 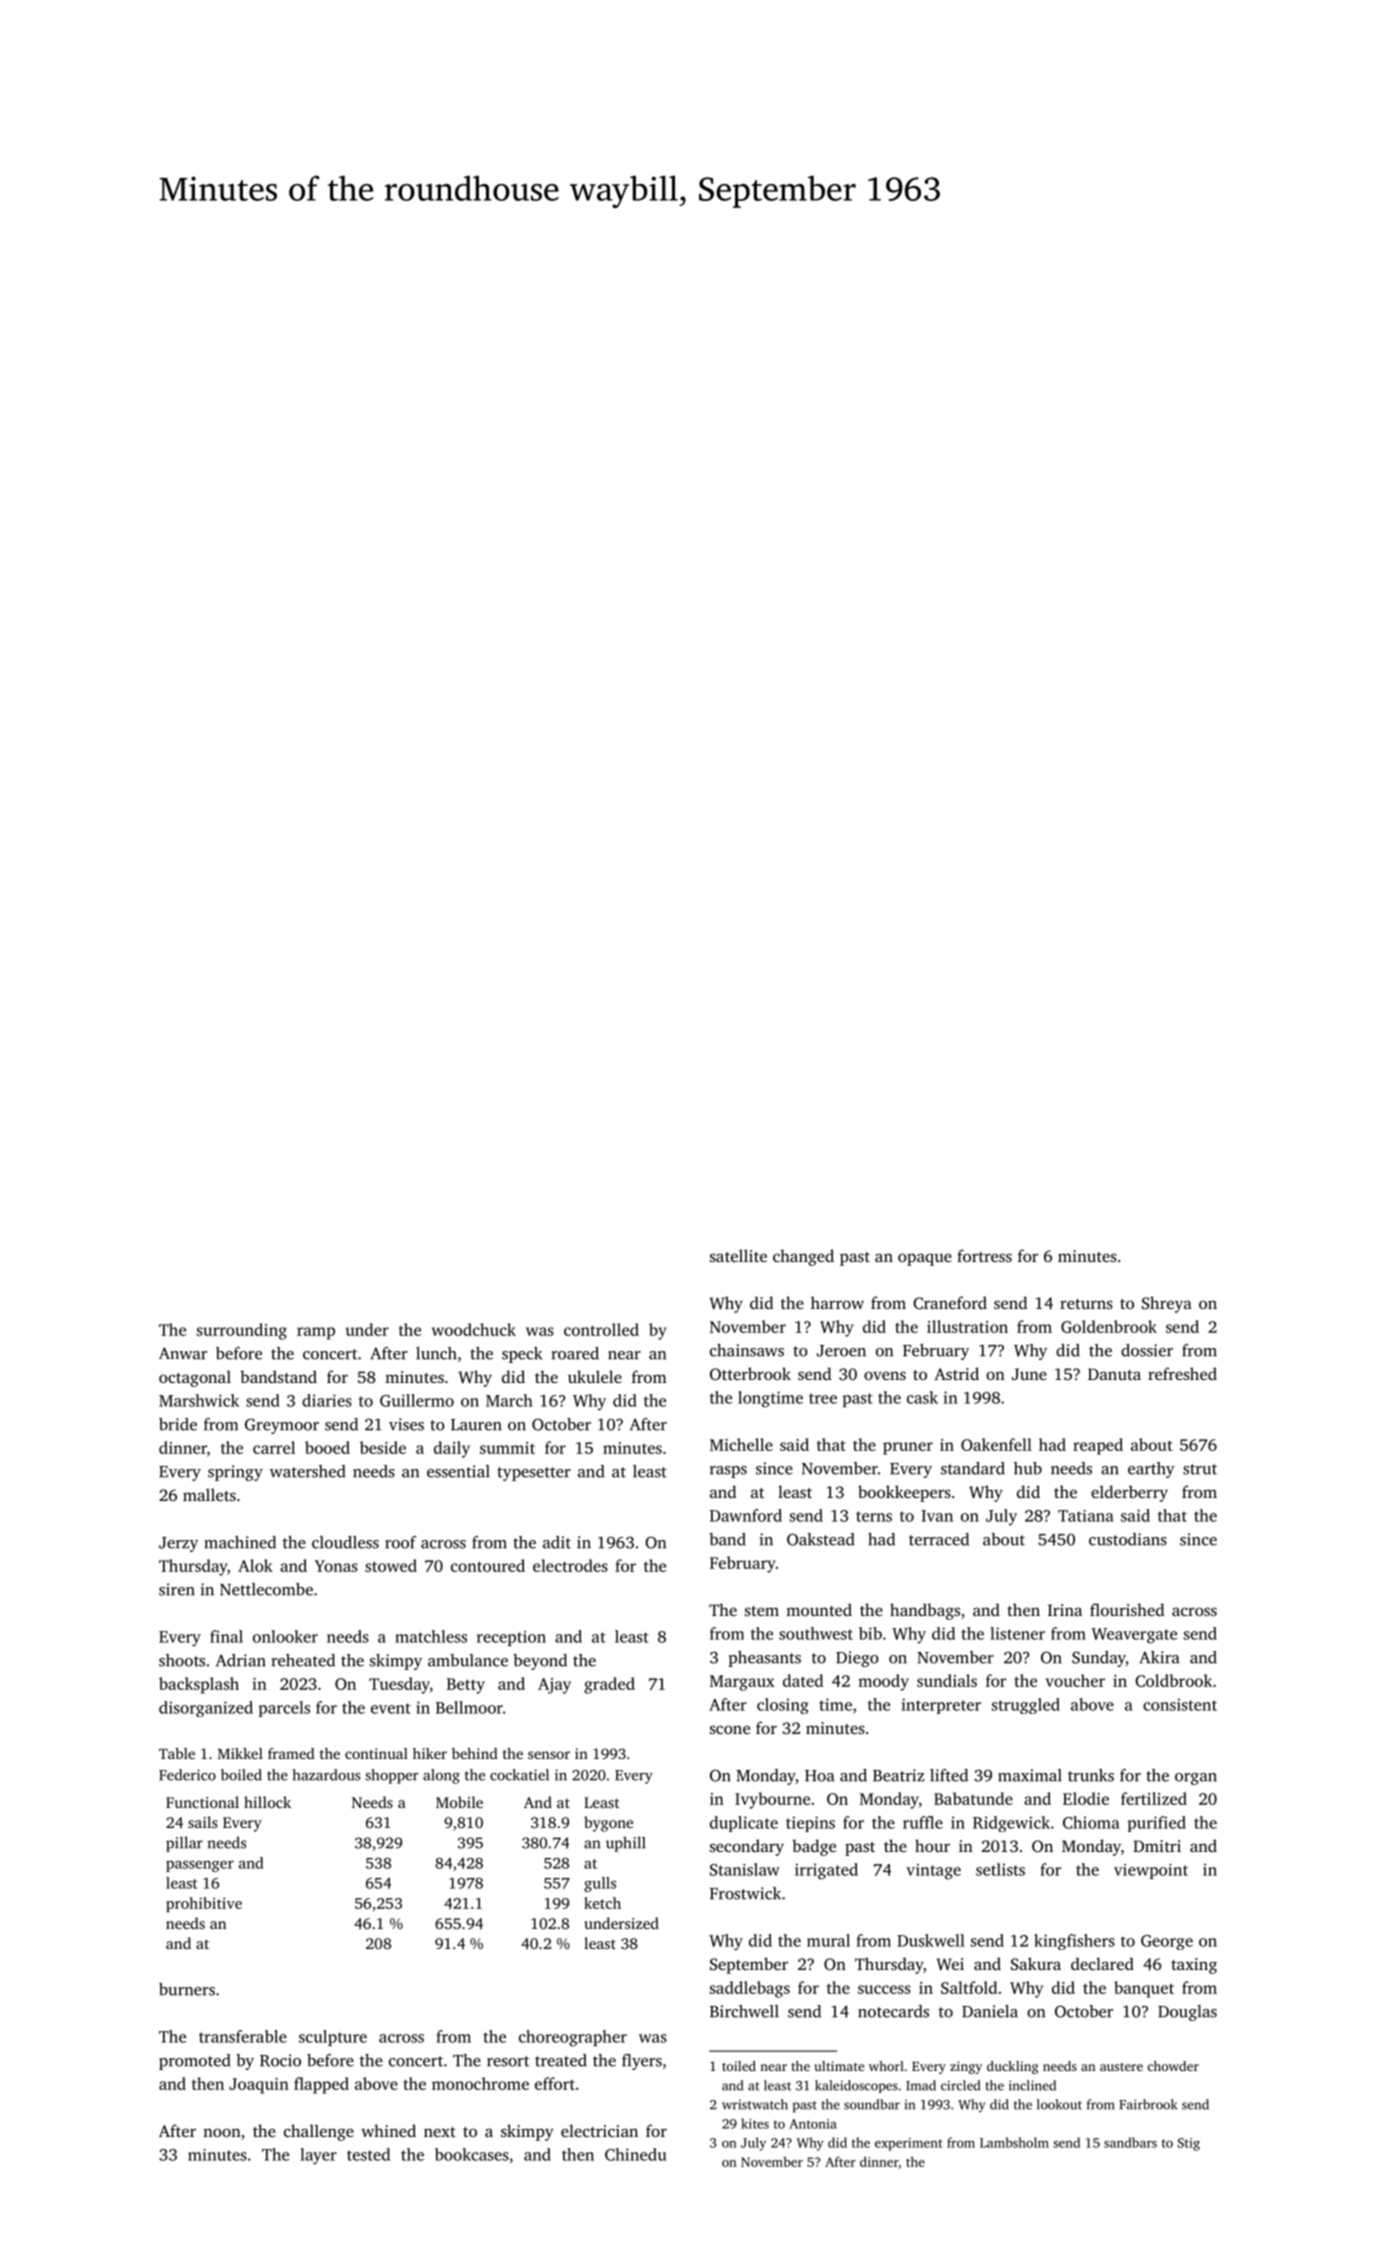 I want to click on hiker, so click(x=430, y=1753).
